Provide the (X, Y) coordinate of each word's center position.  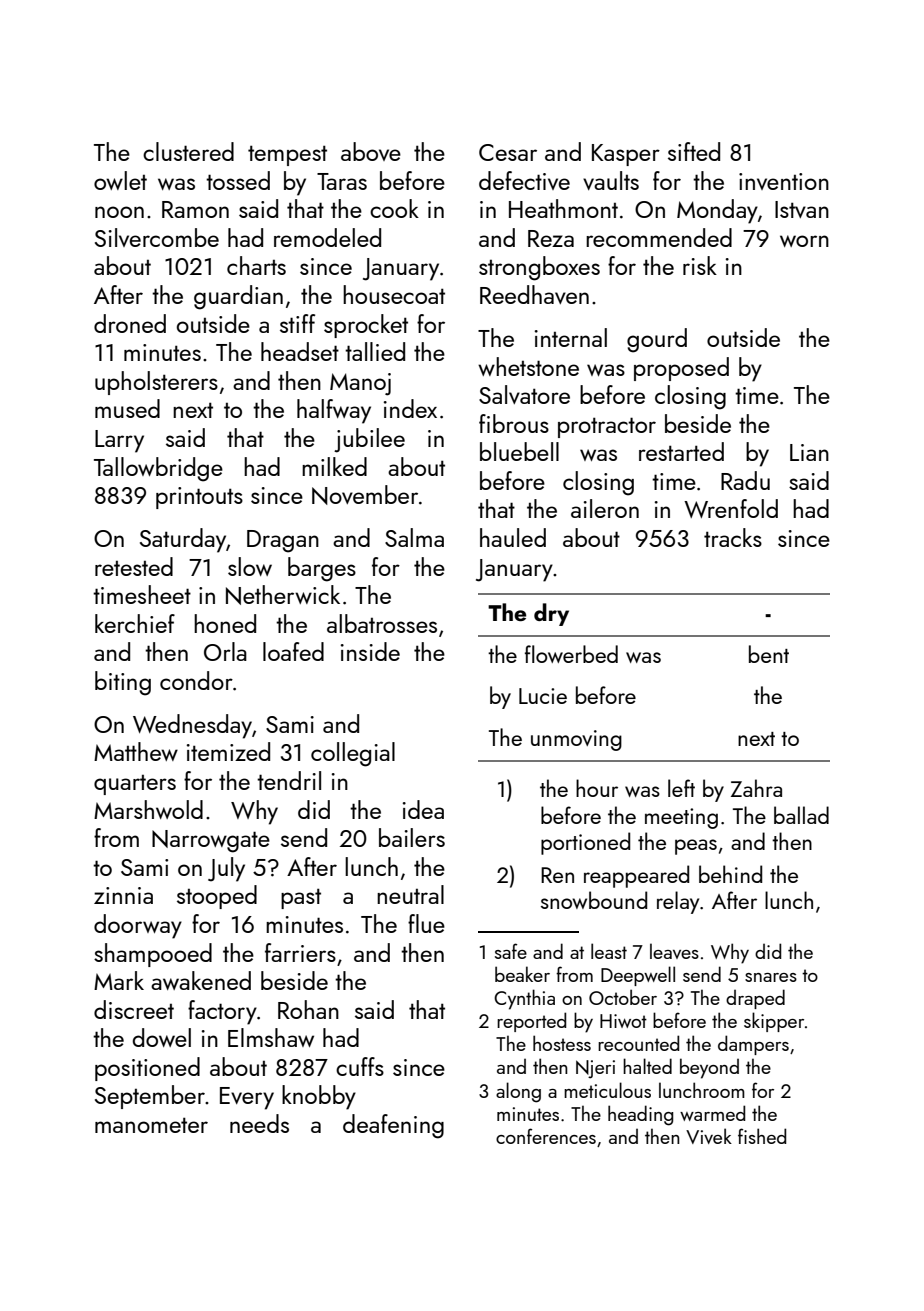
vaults (611, 180)
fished (762, 1136)
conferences (546, 1136)
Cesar (508, 152)
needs (259, 1123)
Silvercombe (157, 237)
